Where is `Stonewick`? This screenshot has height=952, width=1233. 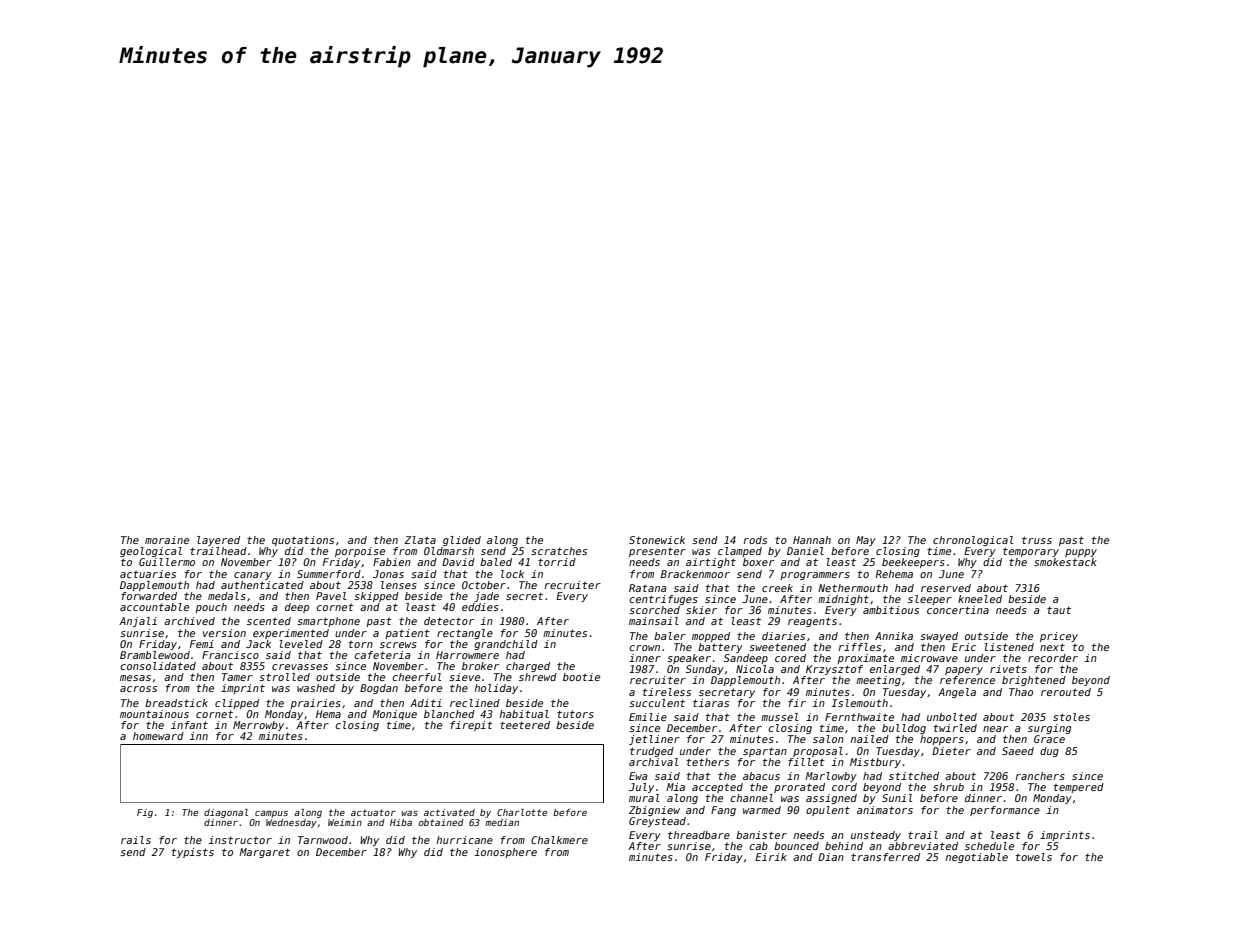
Stonewick is located at coordinates (657, 540).
